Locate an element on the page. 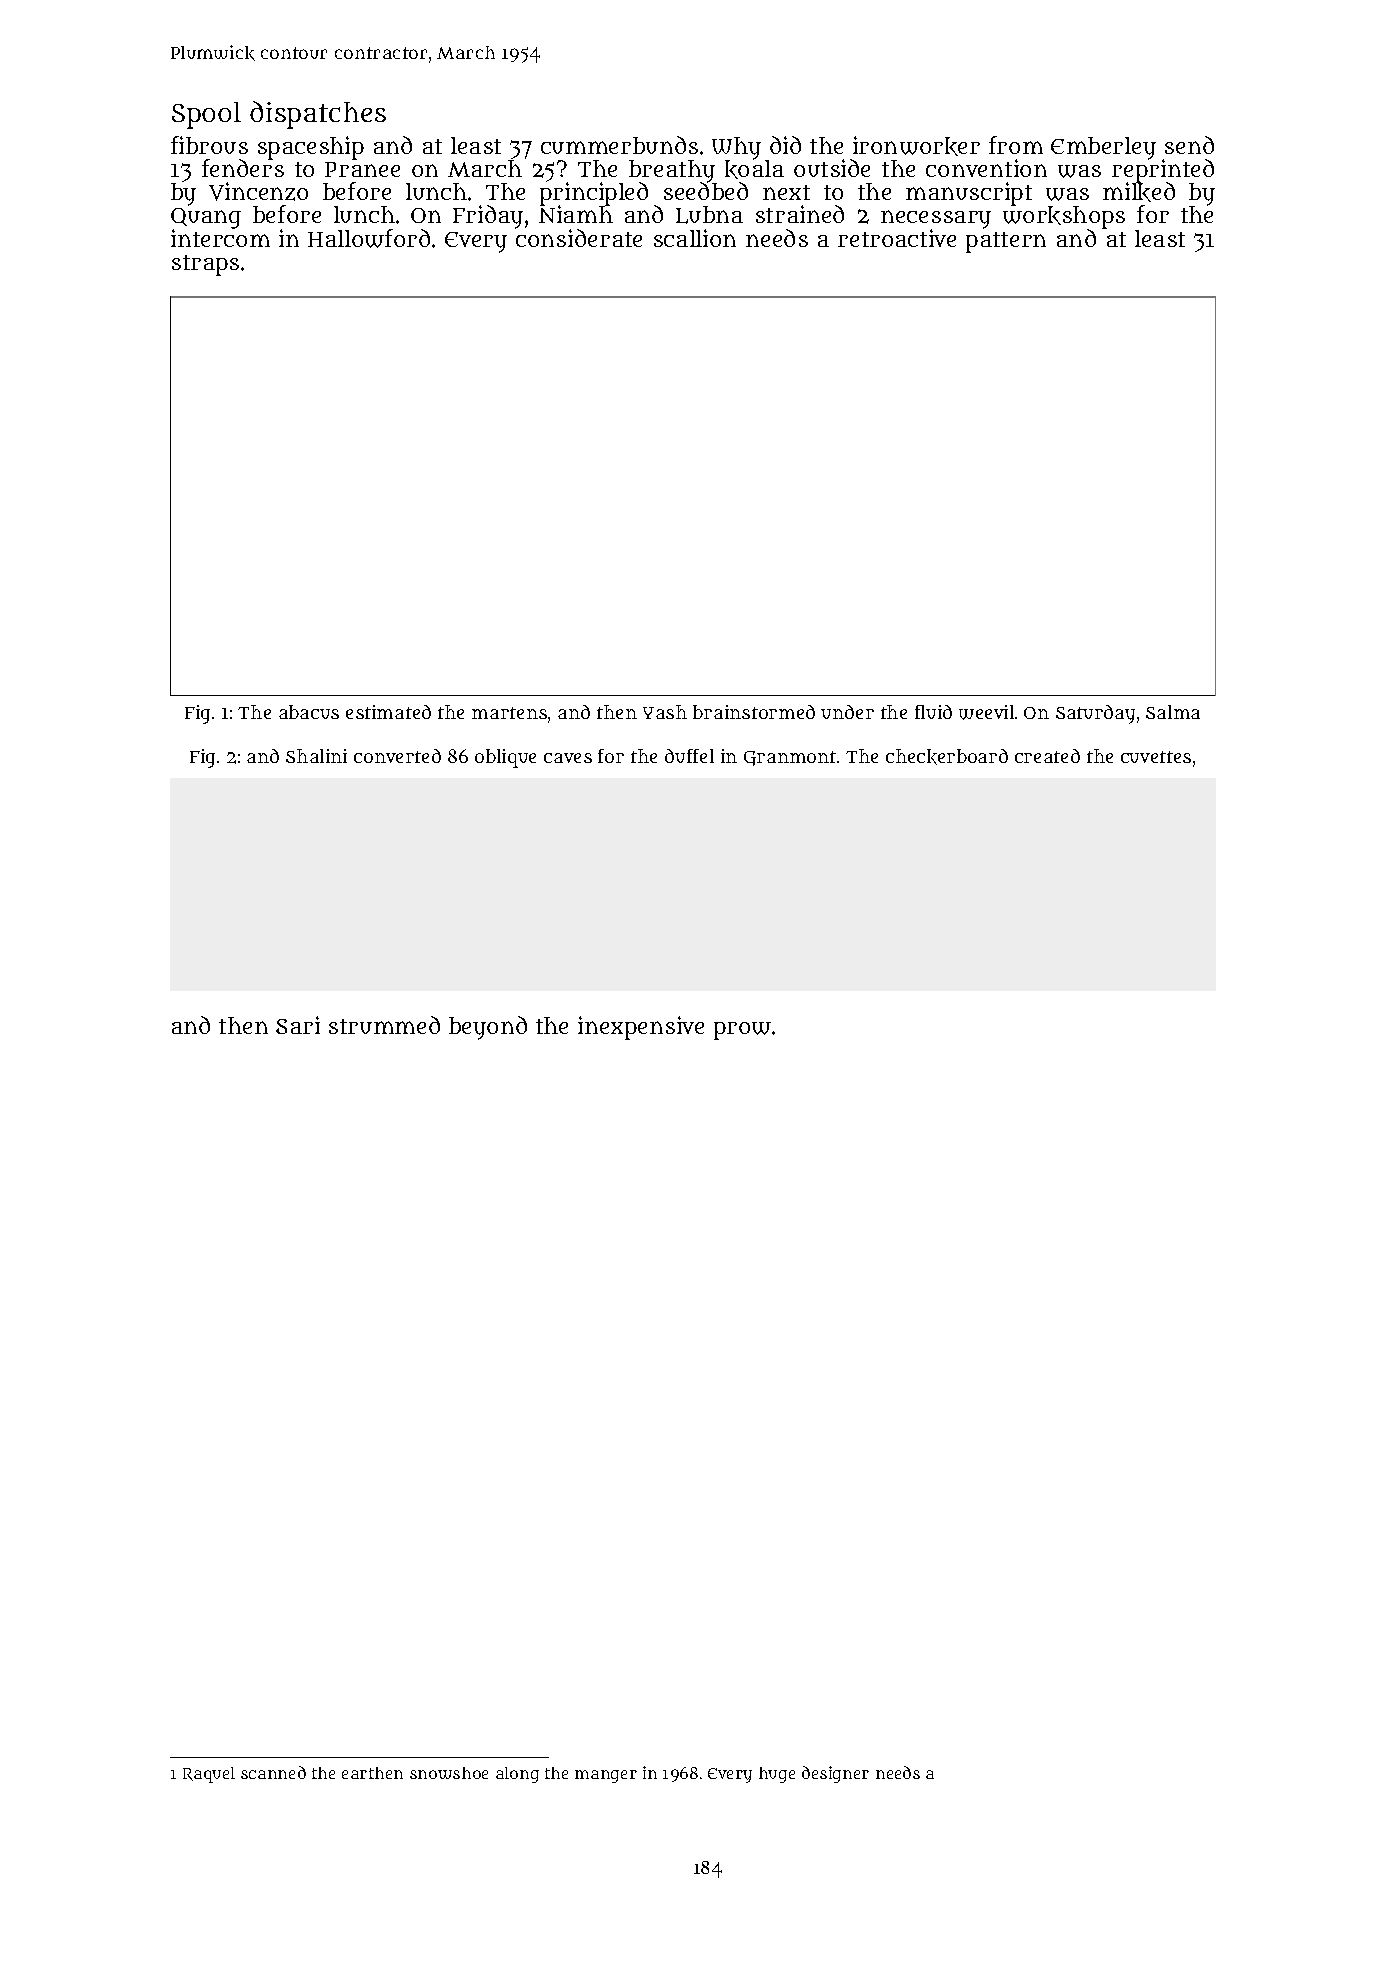 The image size is (1386, 1969). outside is located at coordinates (832, 168).
